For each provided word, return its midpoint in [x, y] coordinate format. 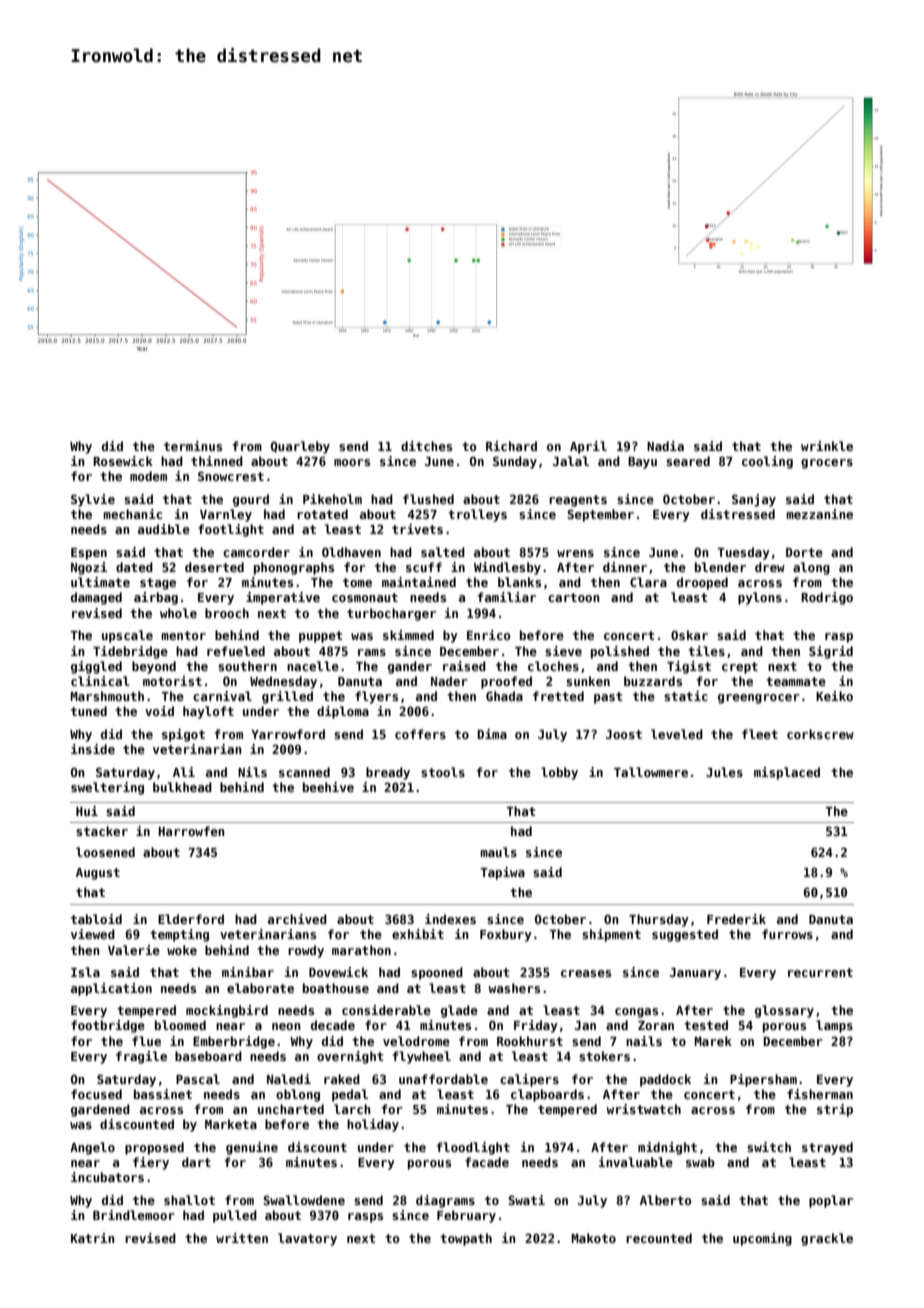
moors [352, 462]
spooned [437, 973]
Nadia [665, 446]
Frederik [736, 919]
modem [148, 476]
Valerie [134, 950]
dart [196, 1162]
